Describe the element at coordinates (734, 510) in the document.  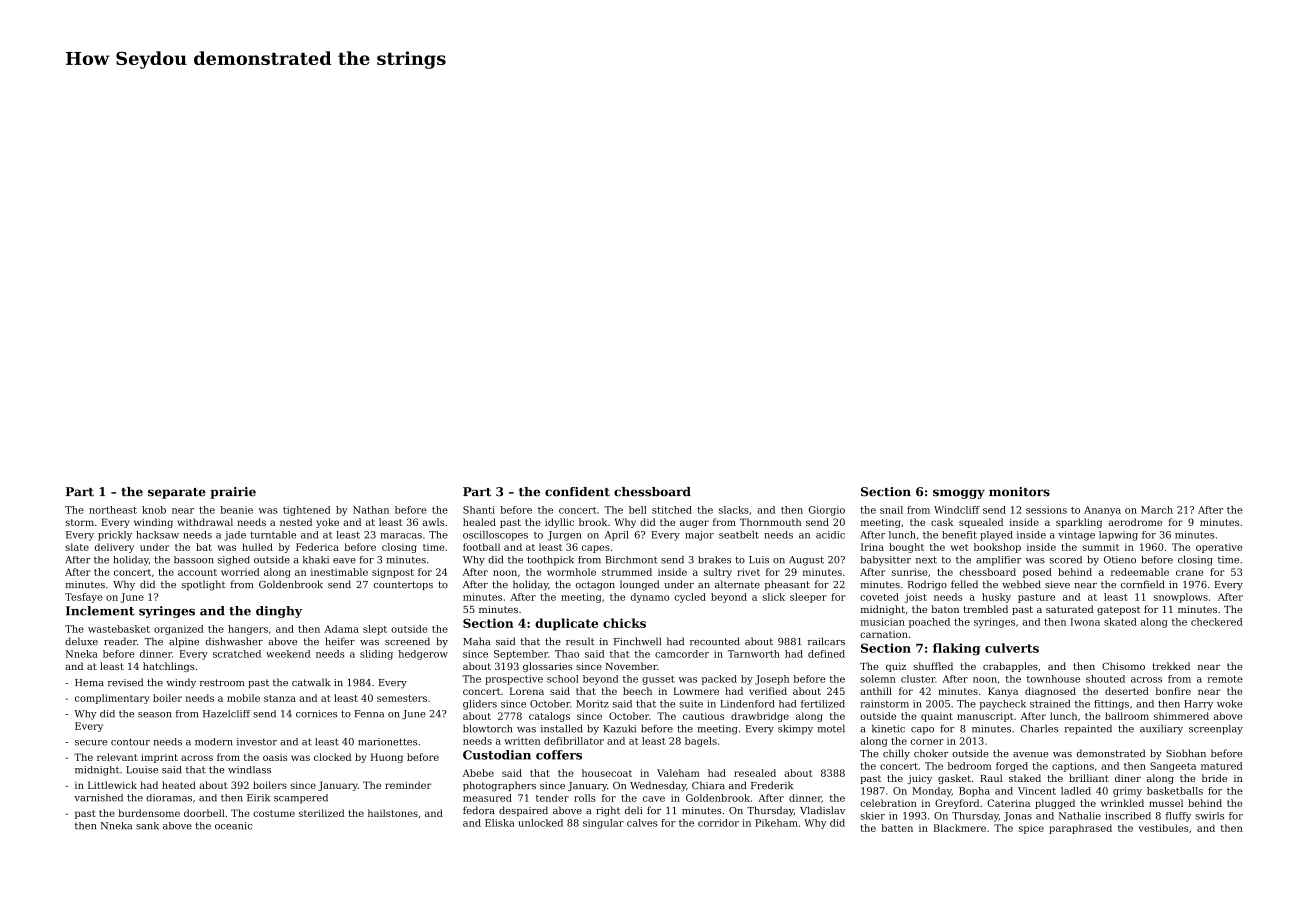
I see `slacks` at that location.
